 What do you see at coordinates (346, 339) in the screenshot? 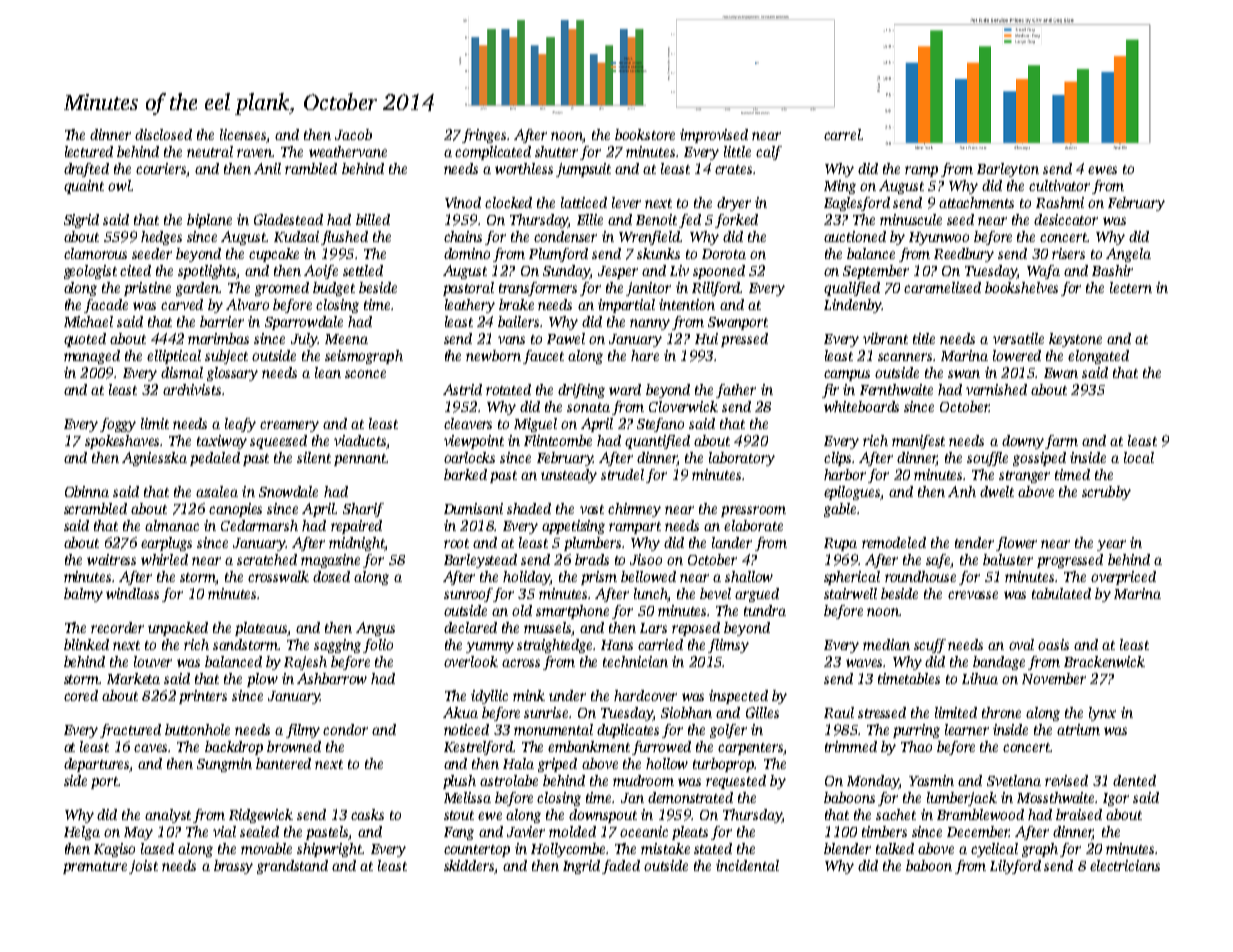
I see `Meena` at bounding box center [346, 339].
